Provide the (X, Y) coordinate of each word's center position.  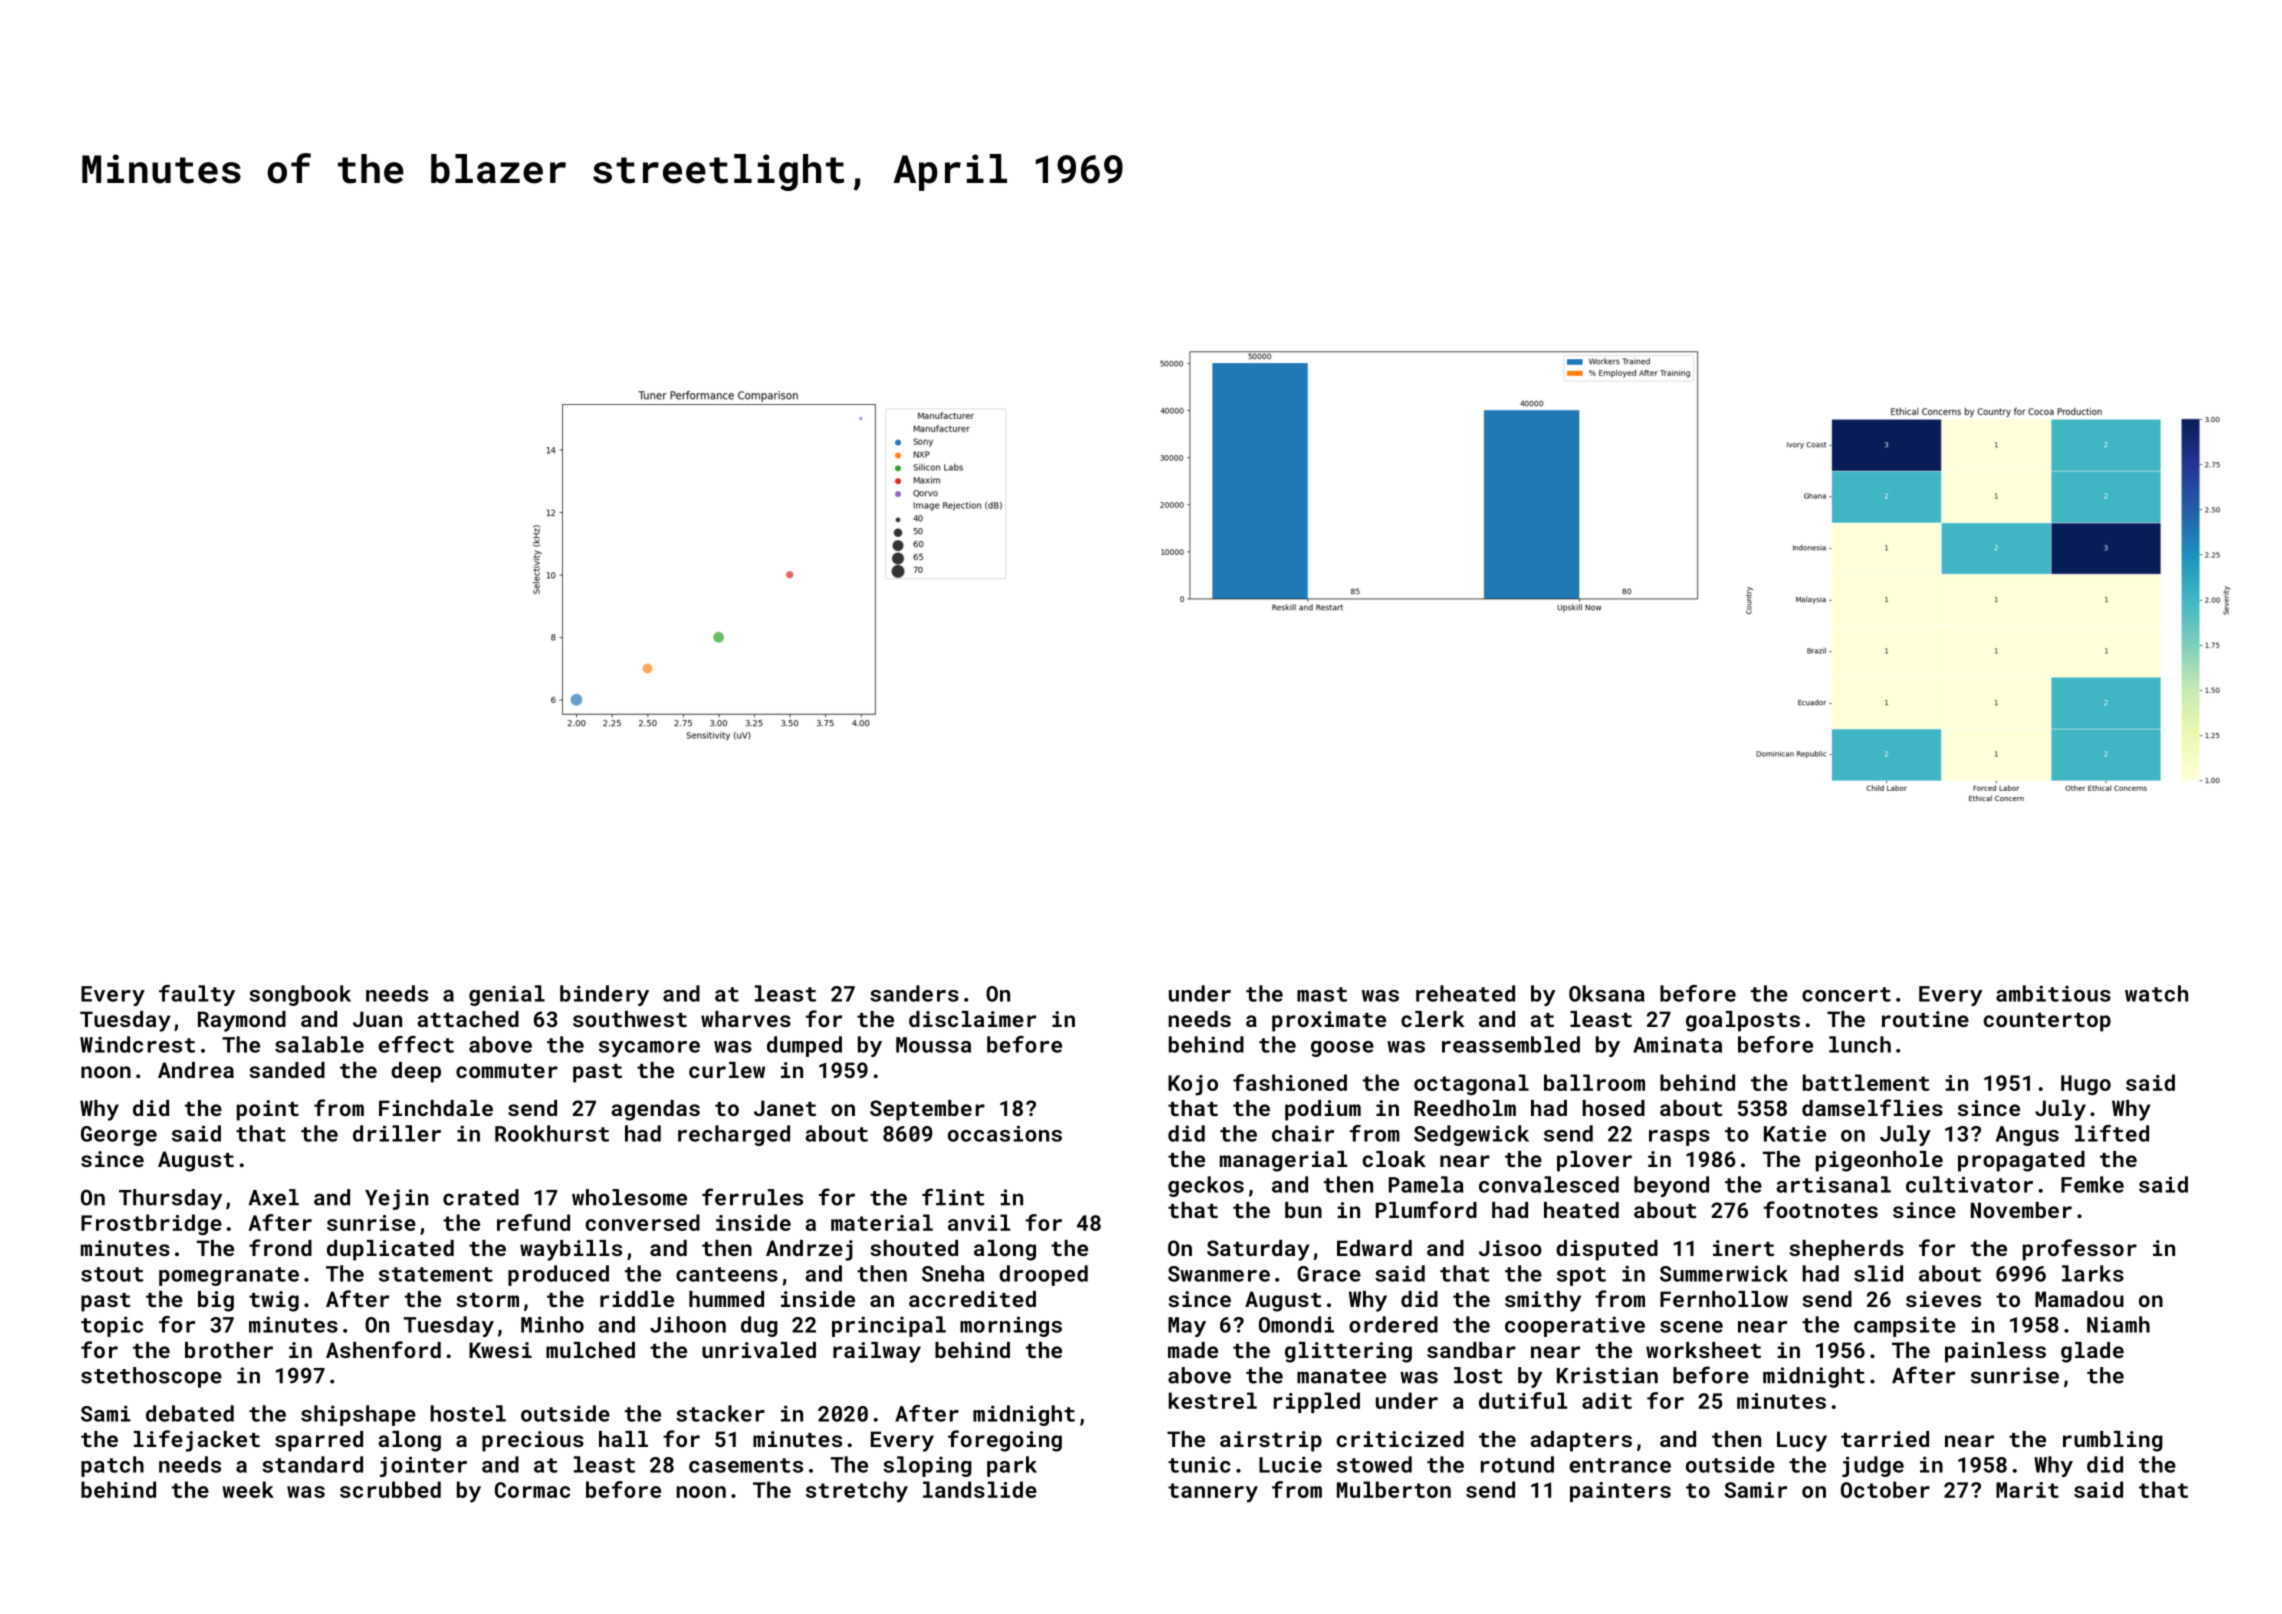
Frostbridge (151, 1224)
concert (1846, 994)
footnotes (1821, 1209)
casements (746, 1465)
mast (1322, 994)
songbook (300, 995)
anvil (979, 1222)
